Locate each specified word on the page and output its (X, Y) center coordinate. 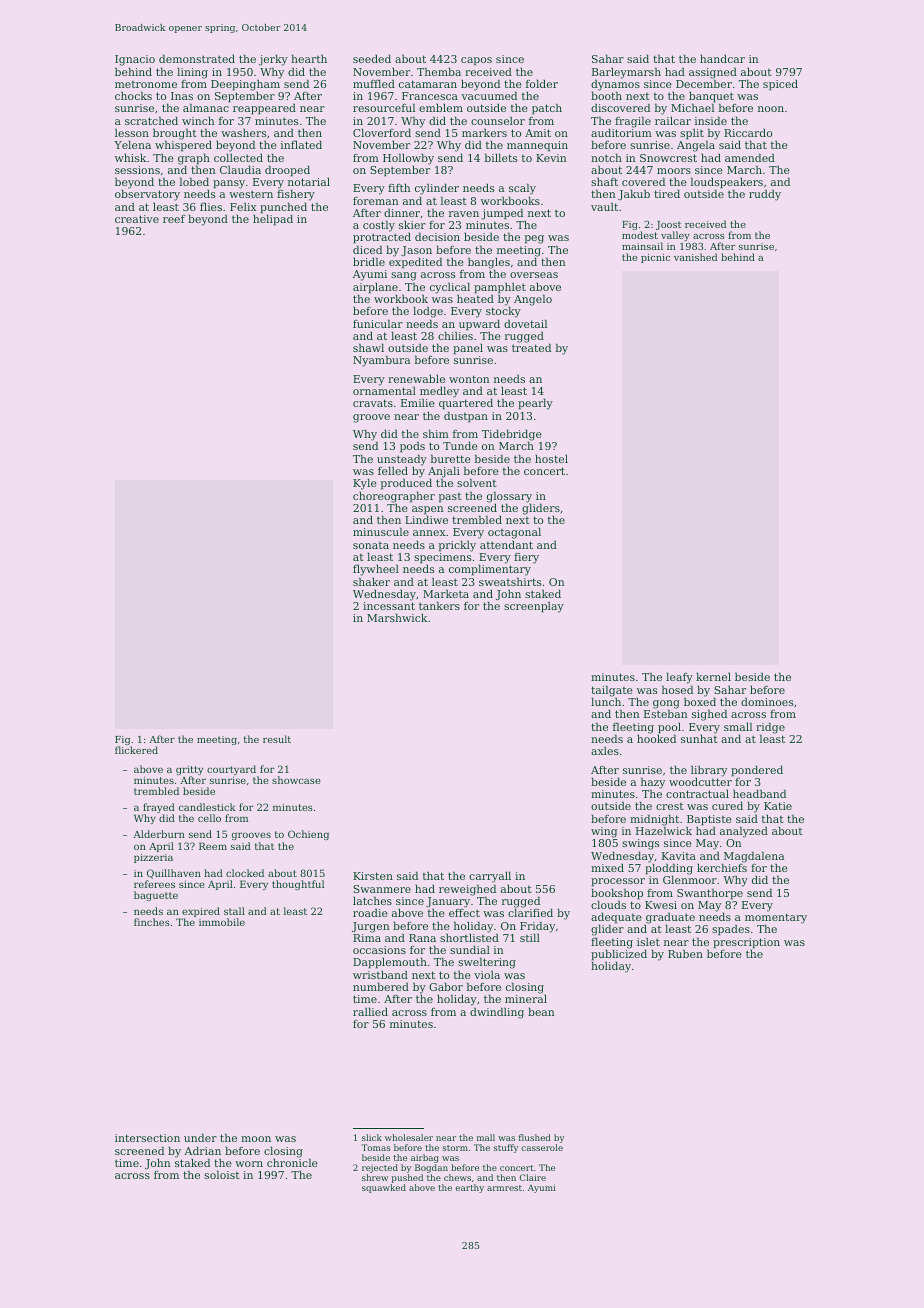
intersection (147, 1138)
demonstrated (197, 58)
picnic (655, 258)
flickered (136, 750)
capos (476, 61)
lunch (606, 701)
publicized (619, 955)
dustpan (466, 417)
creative (137, 219)
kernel (713, 676)
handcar (722, 58)
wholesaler (409, 1137)
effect (464, 913)
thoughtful (298, 885)
